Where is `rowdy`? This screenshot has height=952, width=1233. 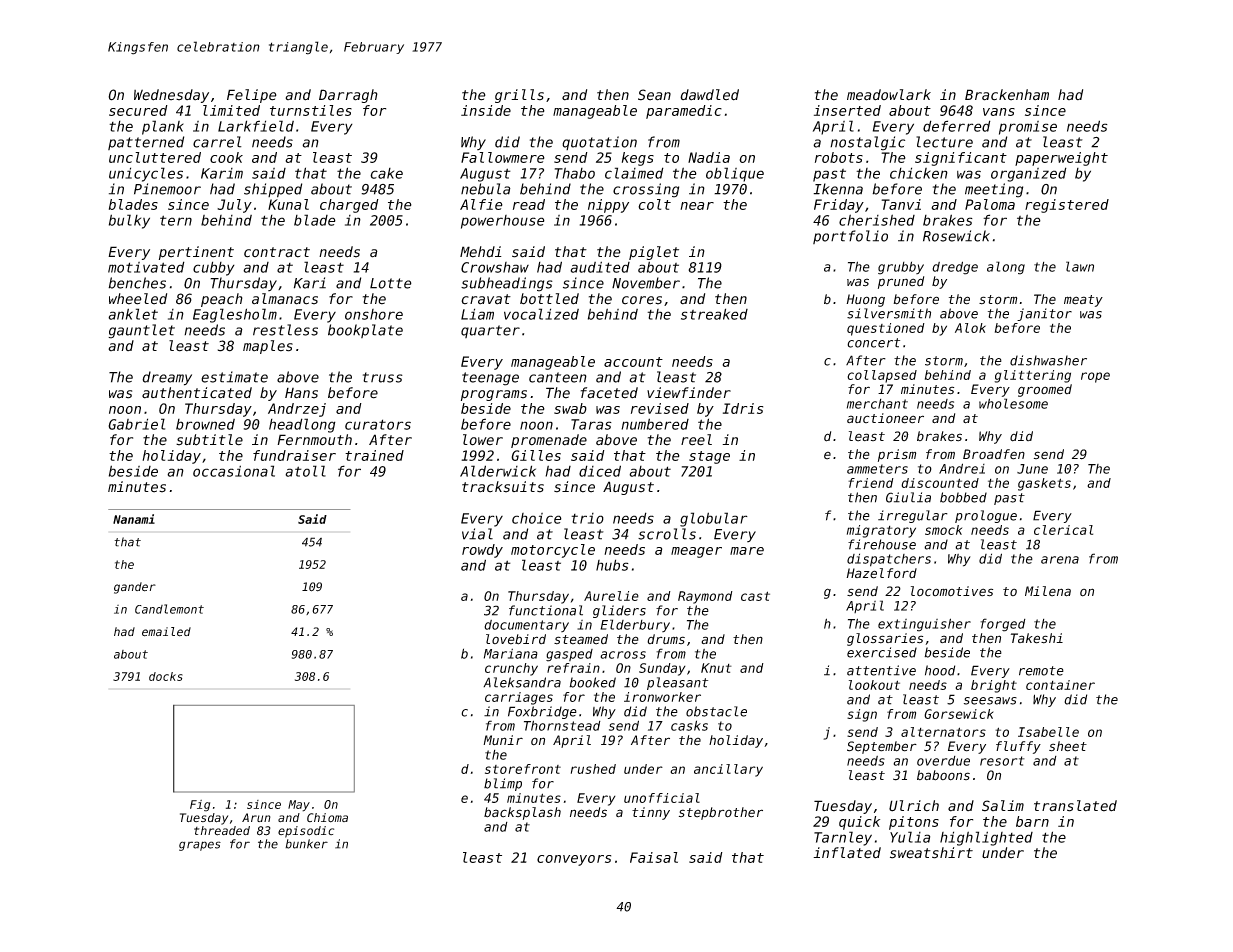
rowdy is located at coordinates (482, 551).
